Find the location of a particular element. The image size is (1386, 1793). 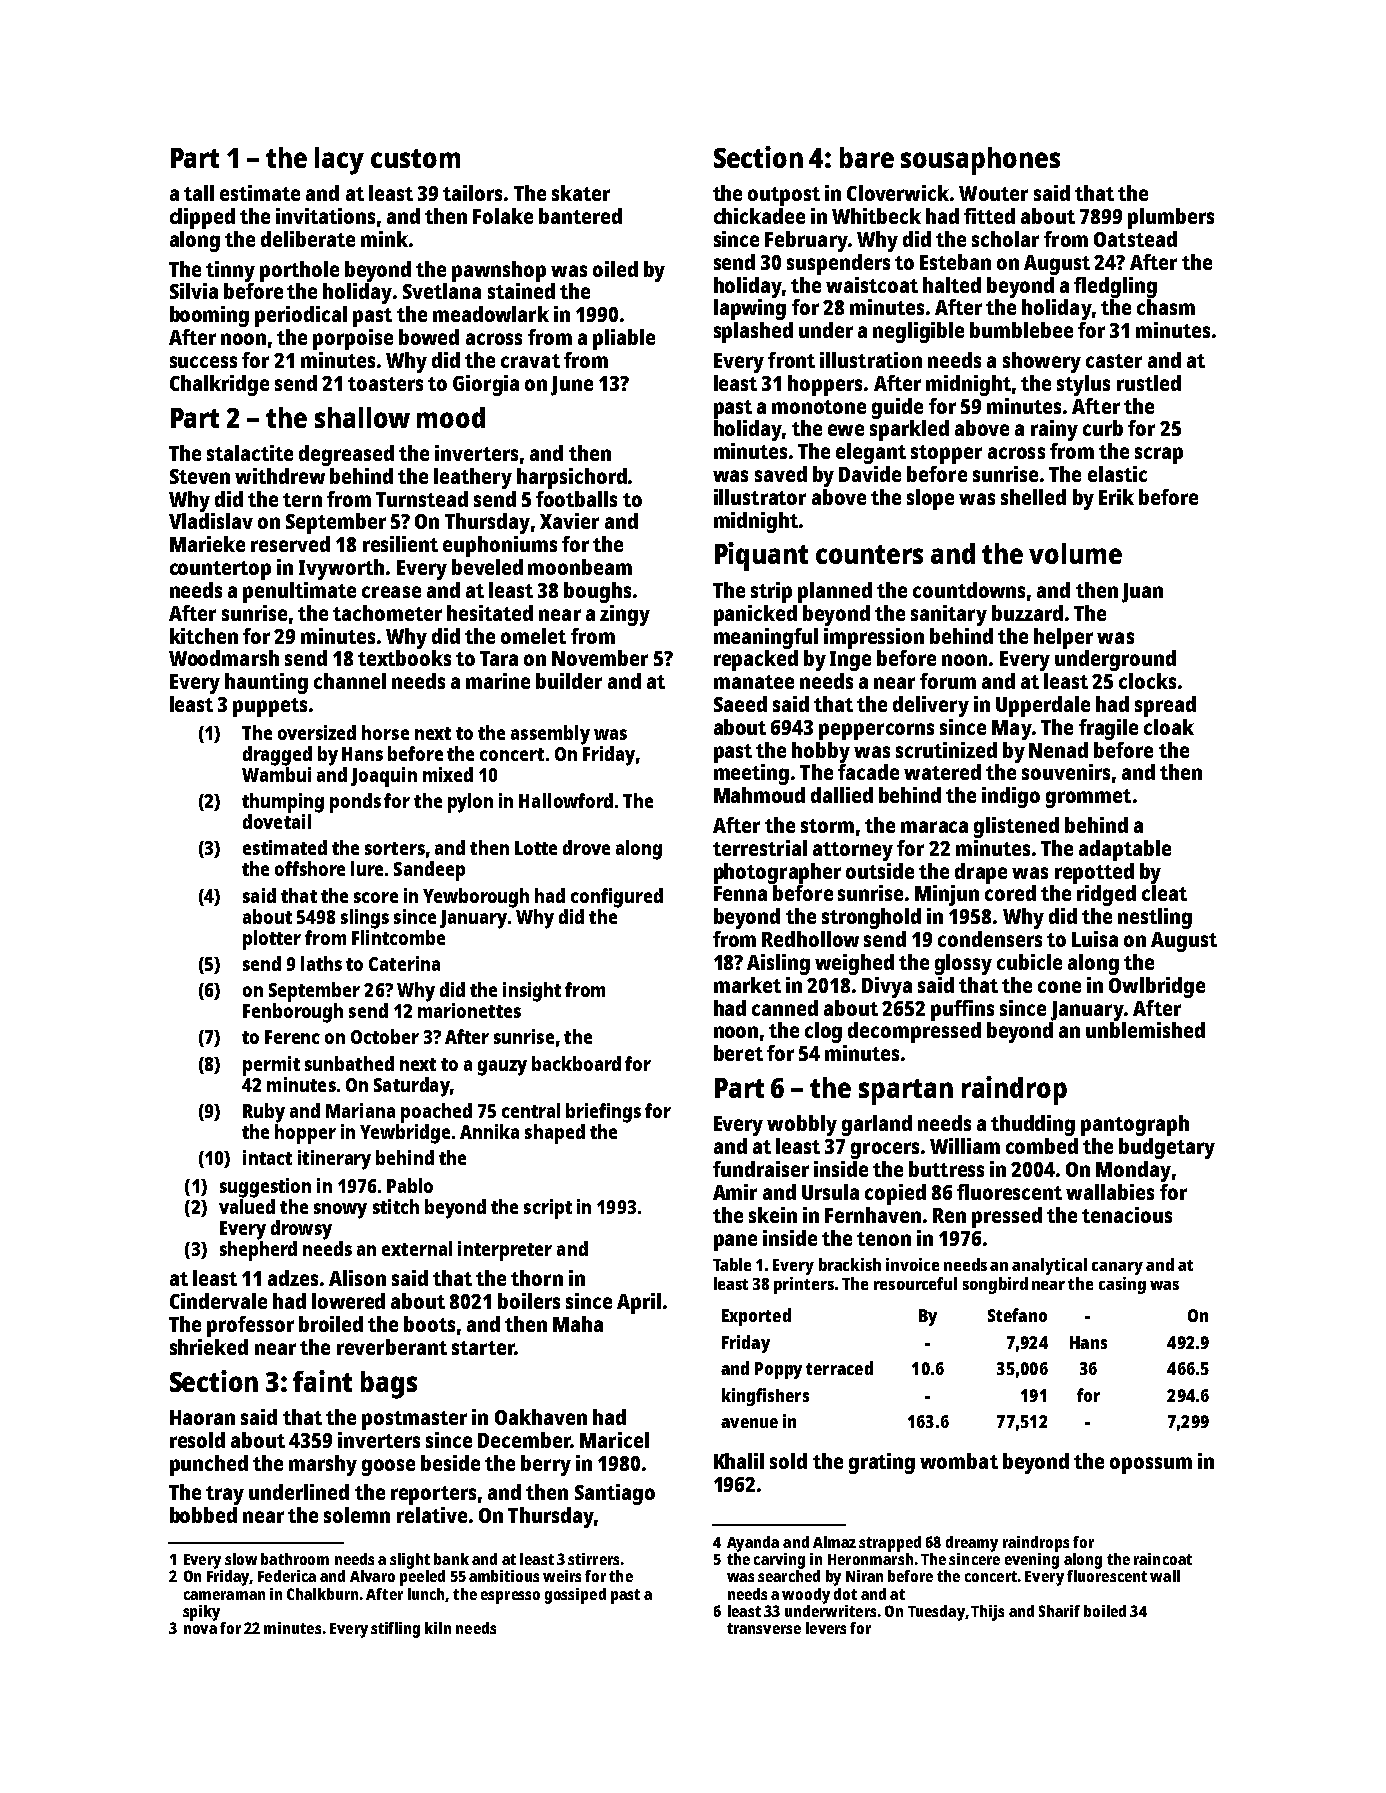

Luisa is located at coordinates (1095, 939).
